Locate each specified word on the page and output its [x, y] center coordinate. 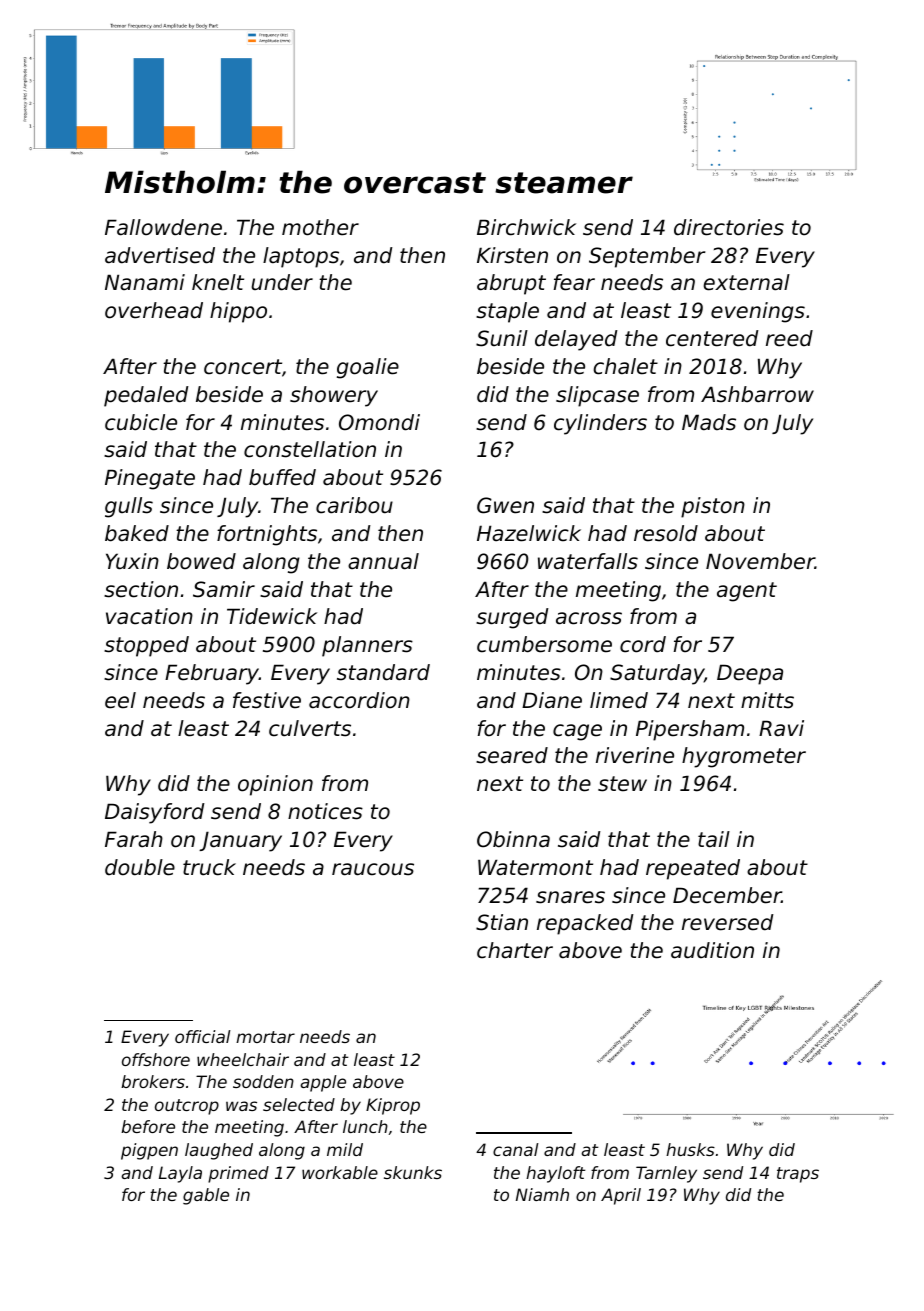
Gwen [505, 505]
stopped [146, 646]
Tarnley [666, 1174]
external [747, 282]
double [140, 867]
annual [383, 561]
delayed [576, 340]
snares [570, 897]
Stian [502, 922]
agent [747, 592]
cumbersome [544, 644]
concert [243, 367]
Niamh [542, 1194]
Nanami [145, 282]
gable [206, 1196]
